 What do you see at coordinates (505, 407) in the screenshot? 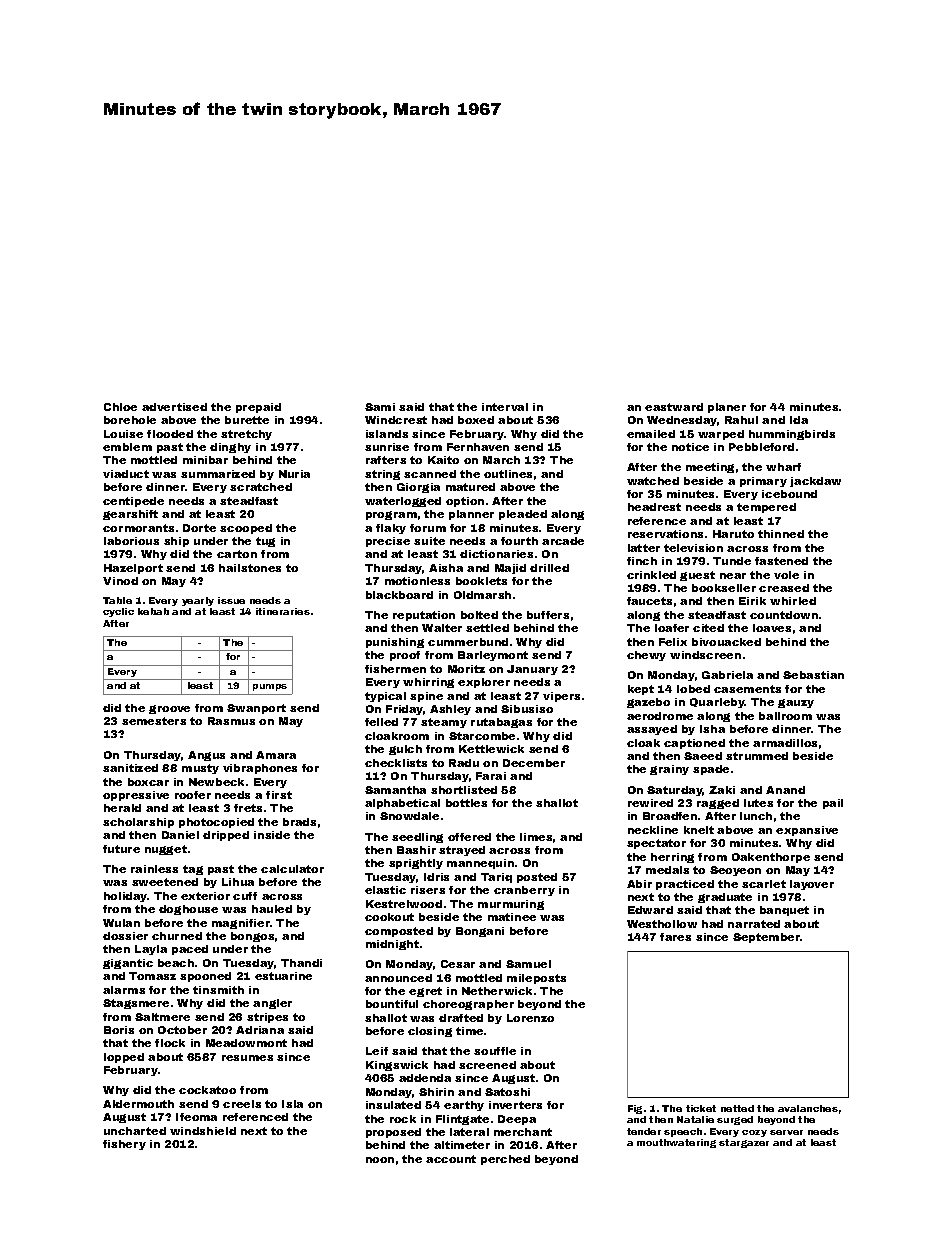
I see `interval` at bounding box center [505, 407].
